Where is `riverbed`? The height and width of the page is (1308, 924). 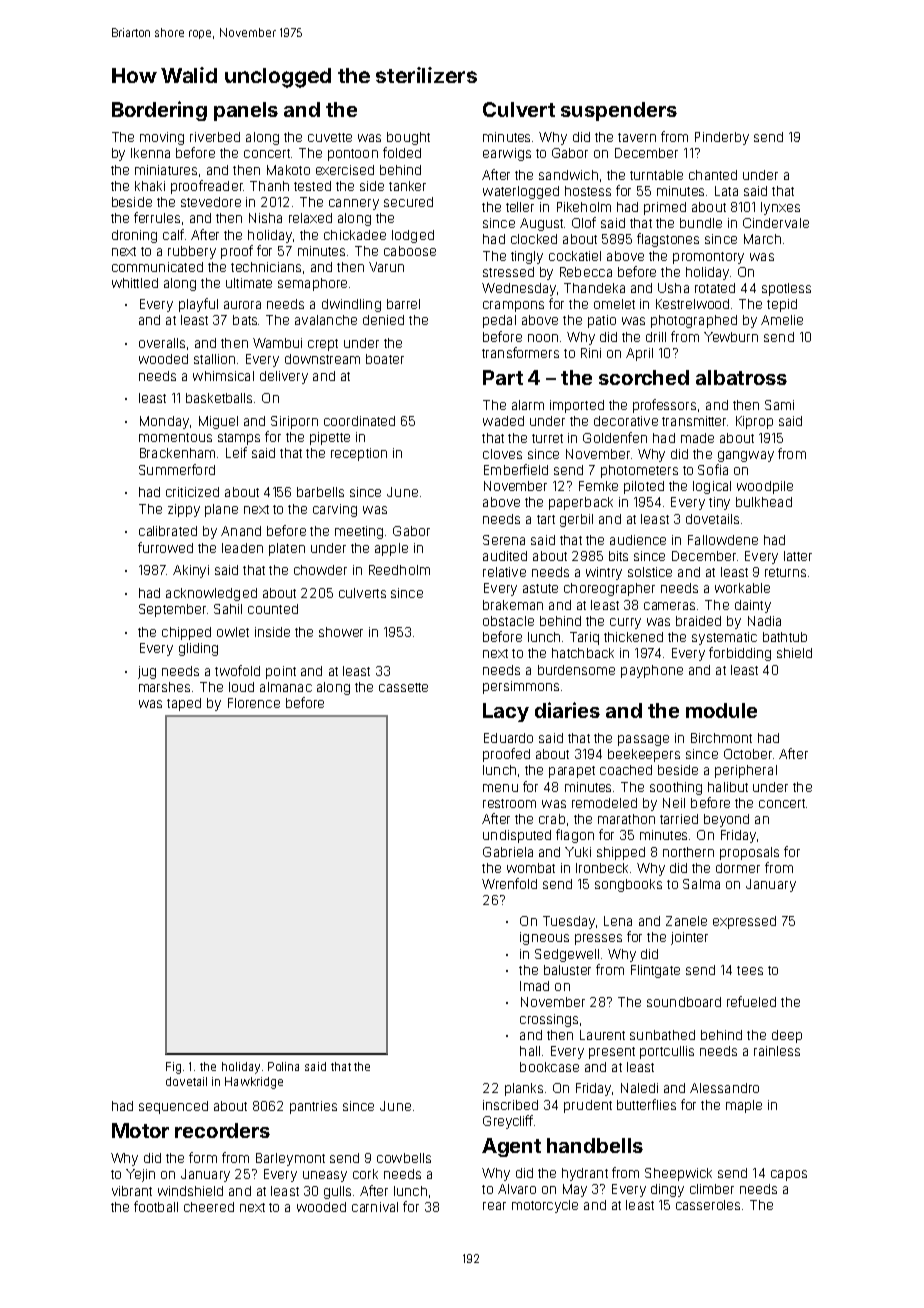 riverbed is located at coordinates (215, 137).
